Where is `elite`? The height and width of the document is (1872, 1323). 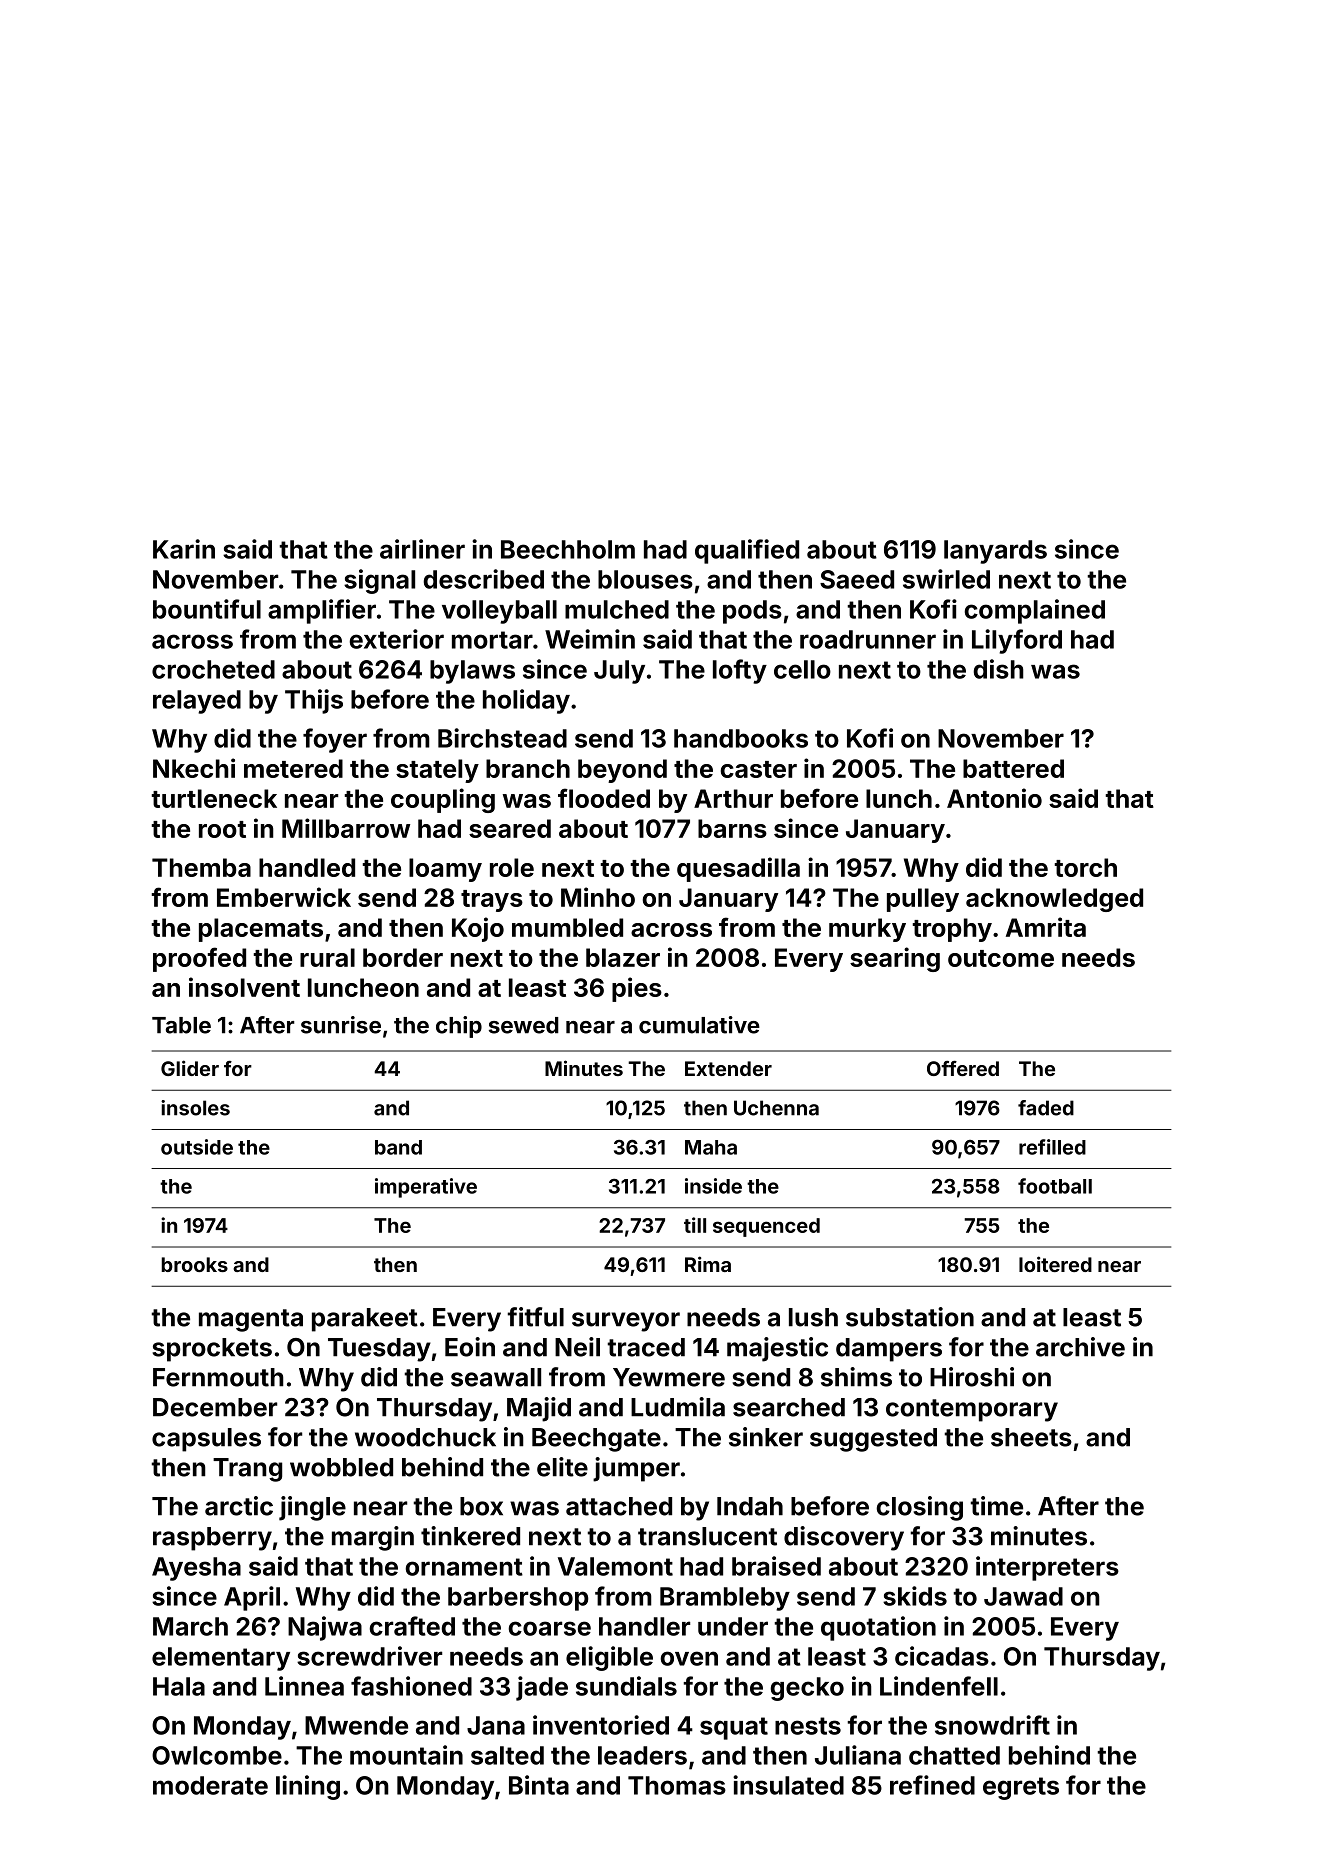 elite is located at coordinates (562, 1467).
